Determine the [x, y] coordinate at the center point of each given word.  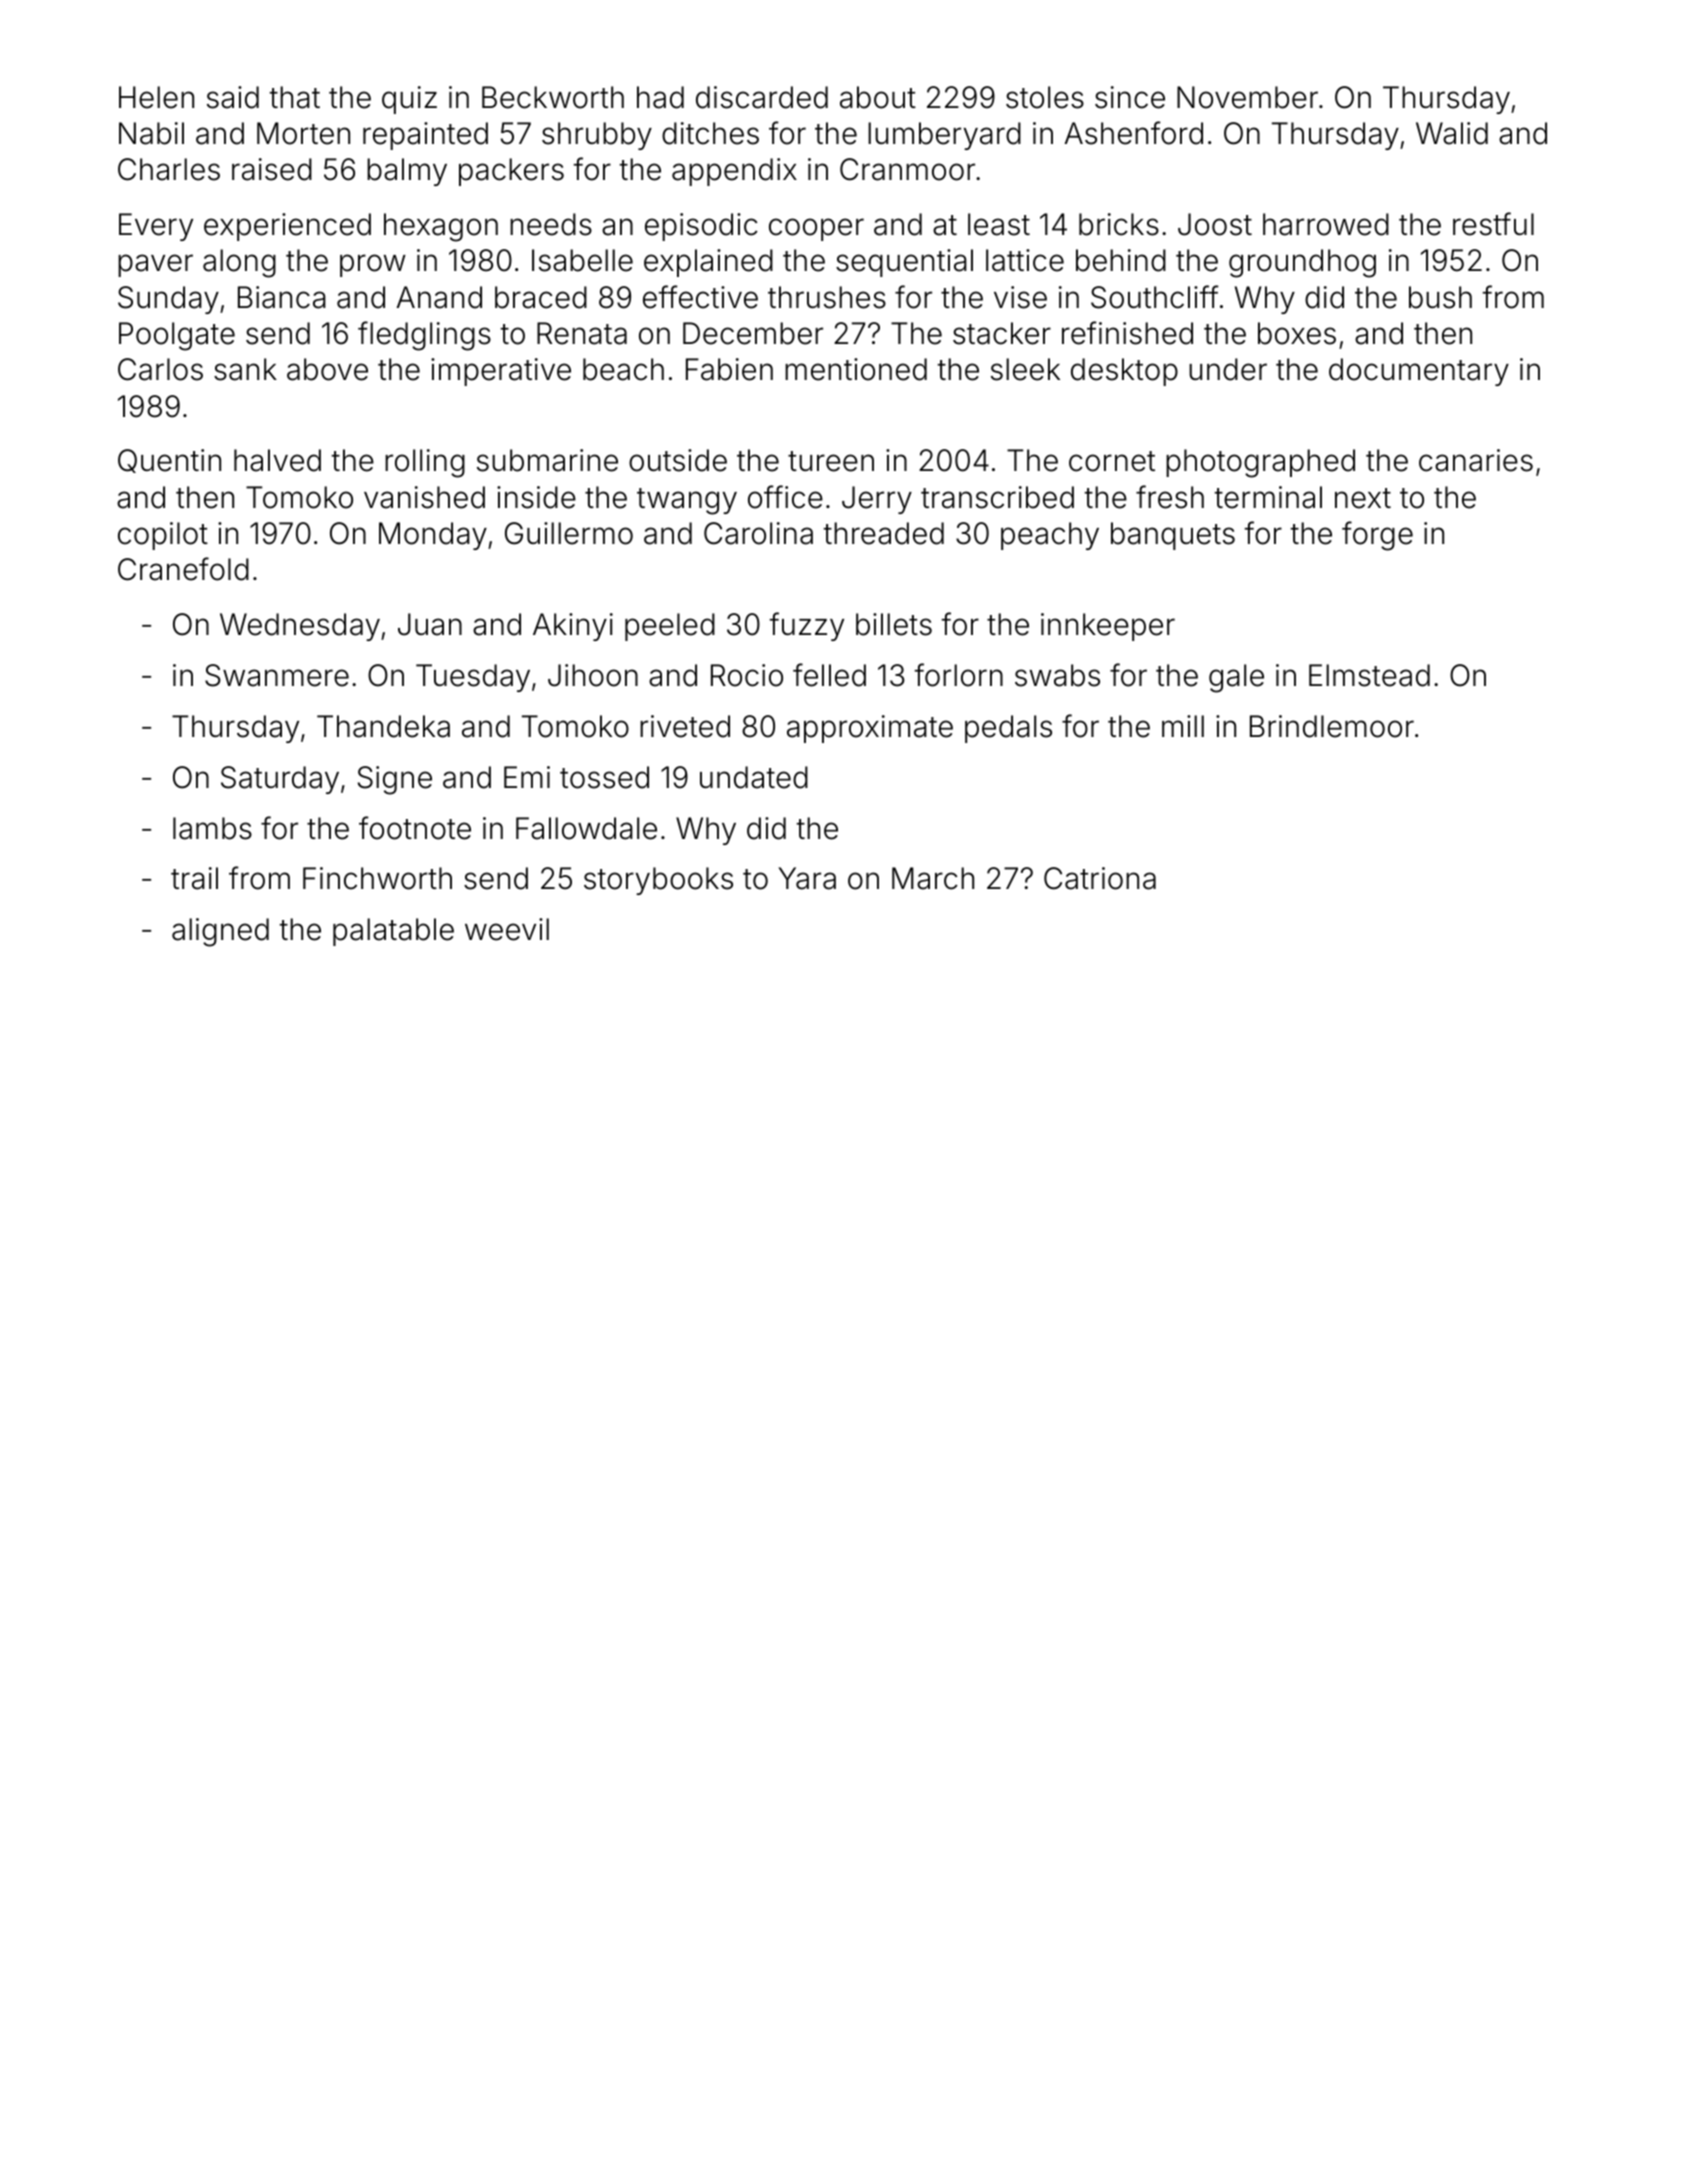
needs [551, 224]
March [933, 878]
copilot [163, 536]
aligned [220, 932]
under [1228, 369]
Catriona [1100, 878]
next [1363, 498]
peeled [670, 627]
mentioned [856, 369]
